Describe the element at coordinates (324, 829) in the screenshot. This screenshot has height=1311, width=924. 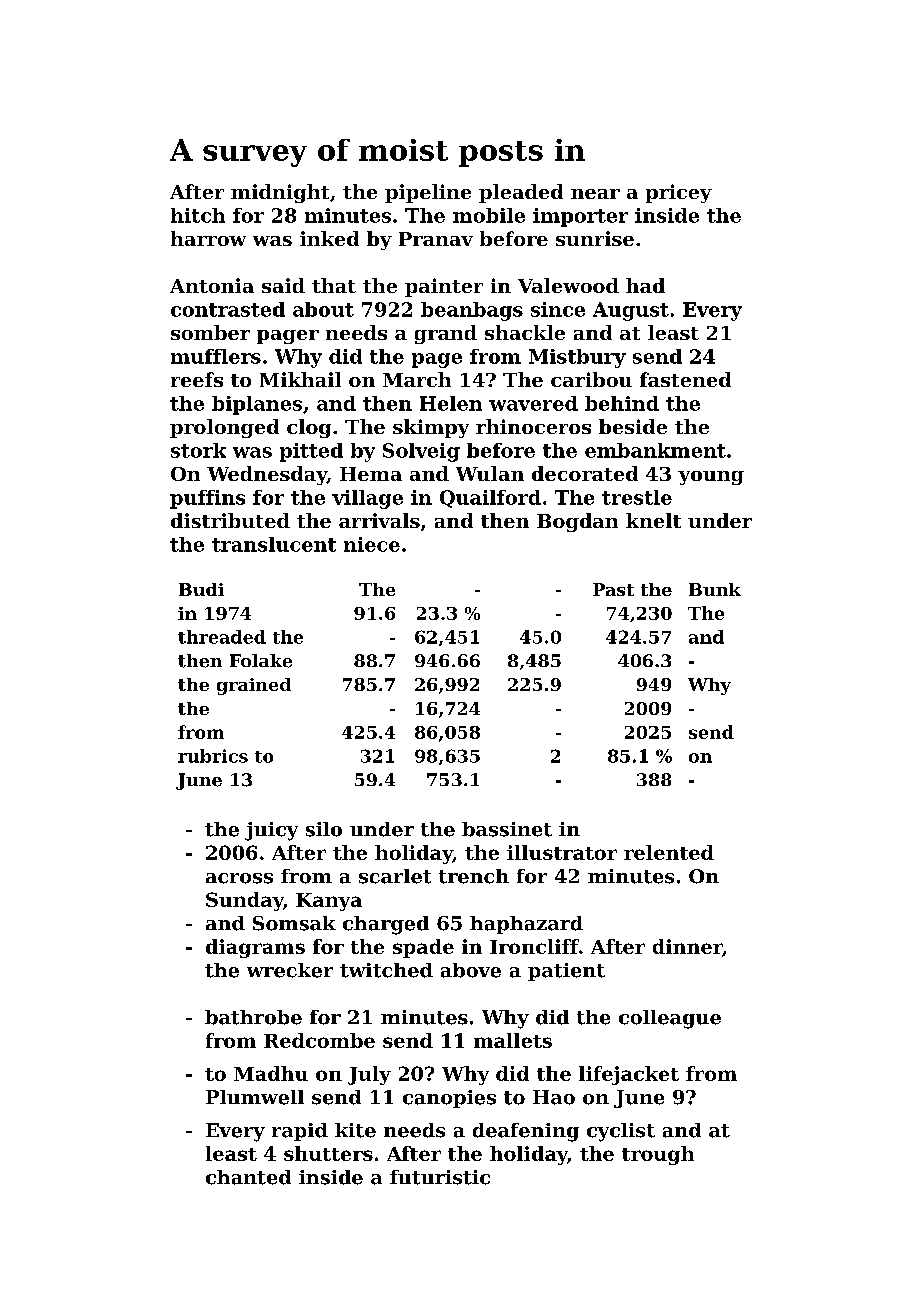
I see `silo` at that location.
